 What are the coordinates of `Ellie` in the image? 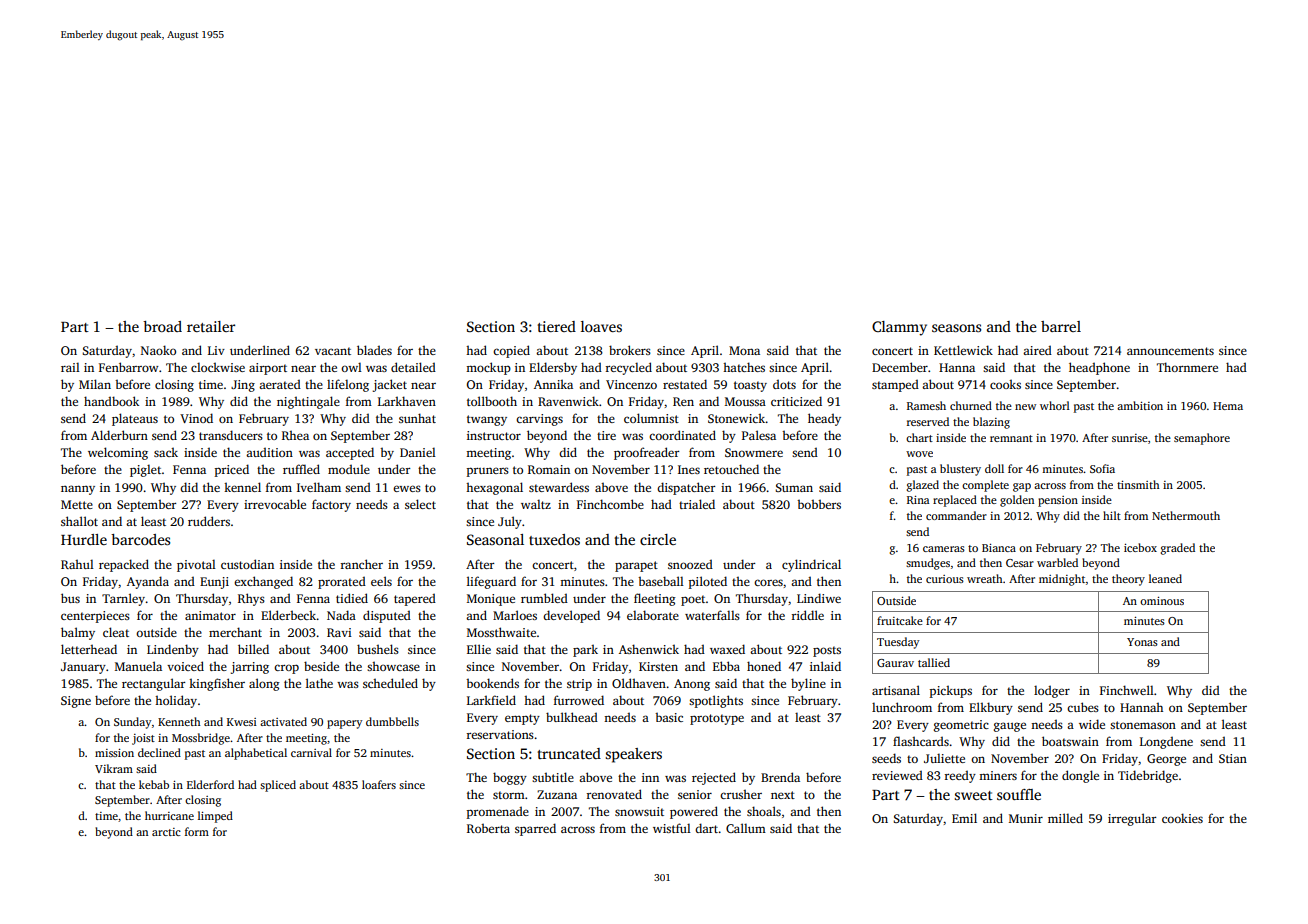 It's located at (479, 649).
